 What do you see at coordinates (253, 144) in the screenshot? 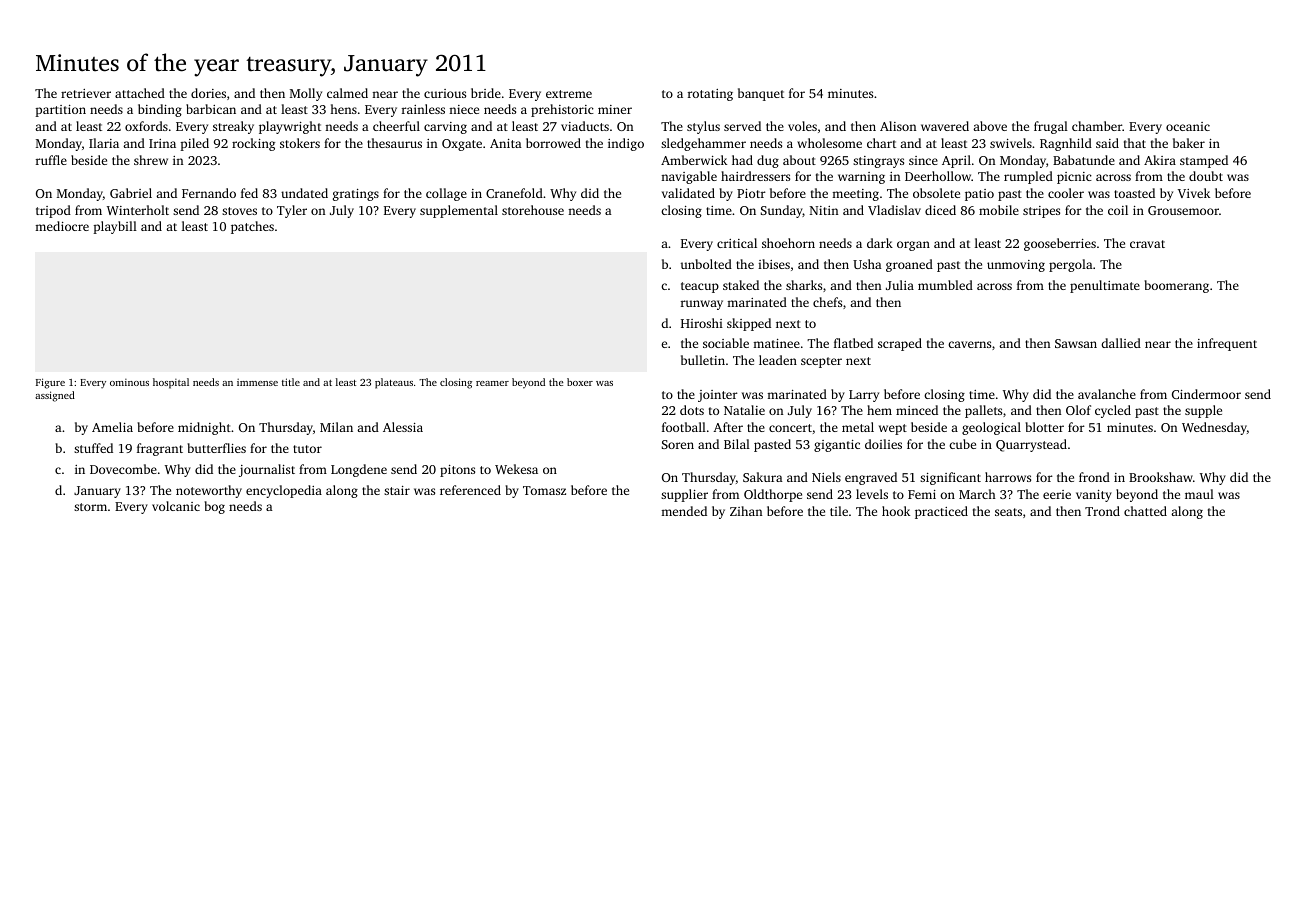
I see `rocking` at bounding box center [253, 144].
